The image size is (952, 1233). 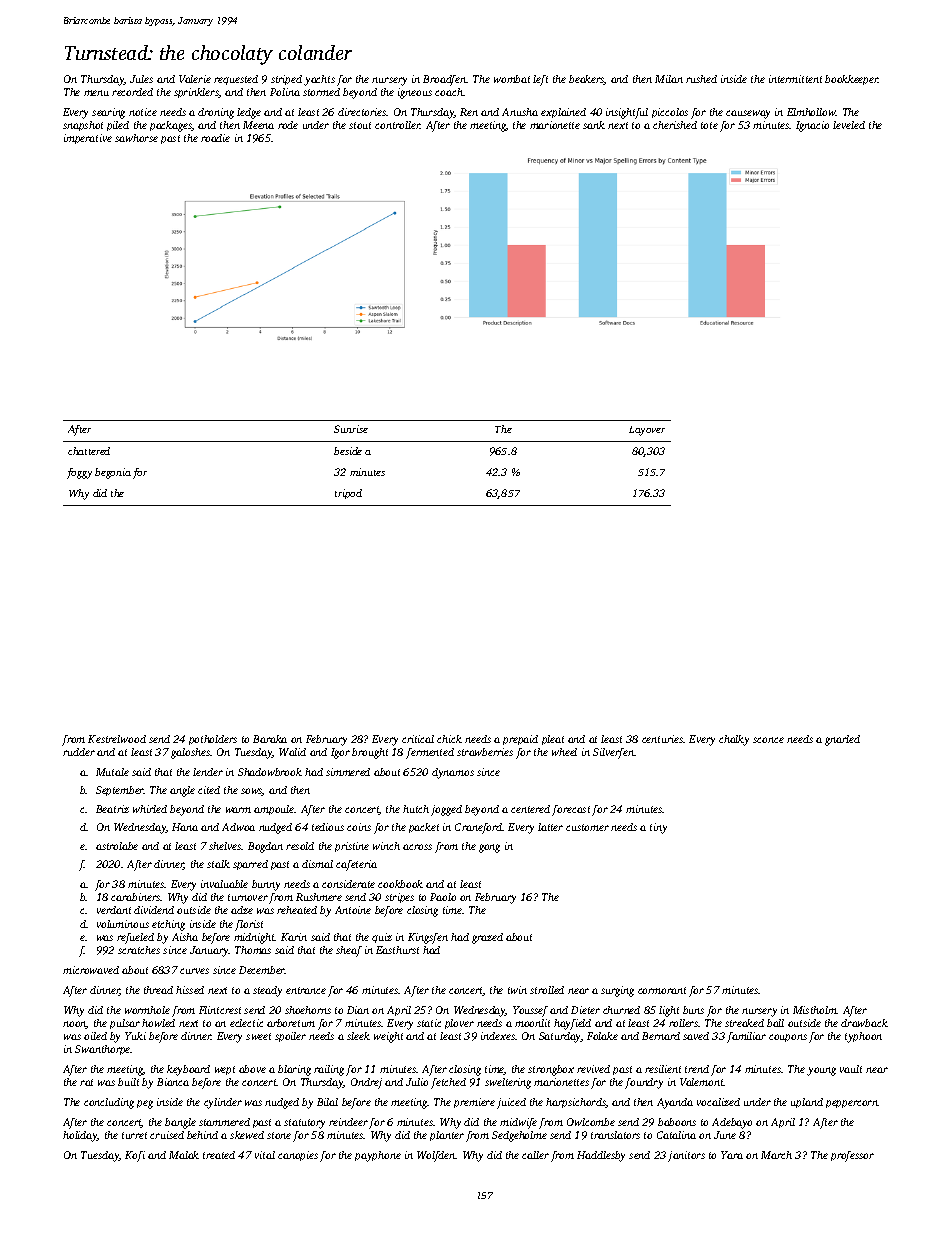 What do you see at coordinates (298, 1156) in the page?
I see `canopies` at bounding box center [298, 1156].
